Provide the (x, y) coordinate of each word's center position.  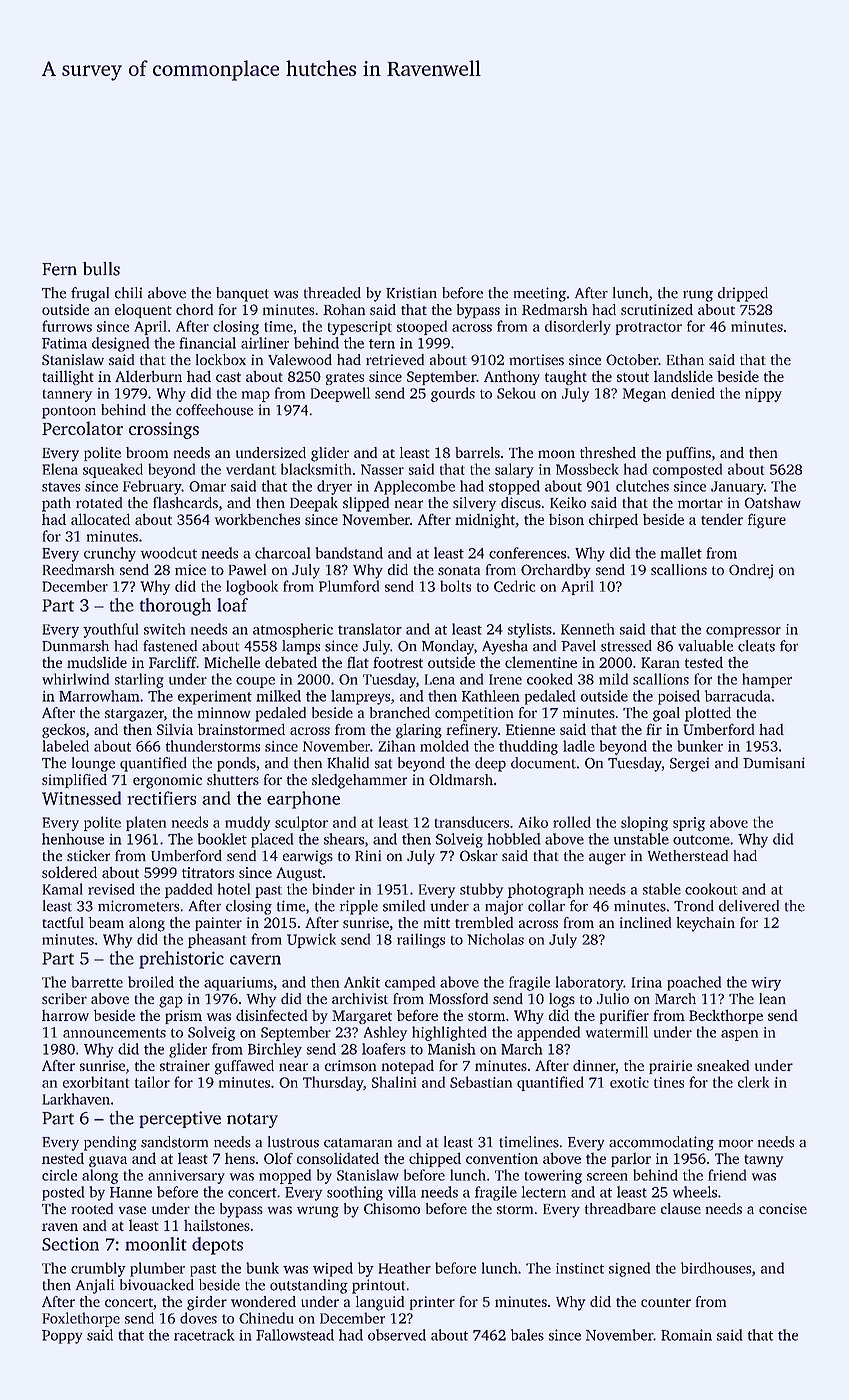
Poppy (62, 1337)
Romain (686, 1335)
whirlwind (75, 679)
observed (397, 1335)
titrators (208, 872)
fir (654, 729)
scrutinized (657, 309)
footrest (398, 662)
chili (128, 293)
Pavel (578, 646)
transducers (472, 822)
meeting (540, 294)
